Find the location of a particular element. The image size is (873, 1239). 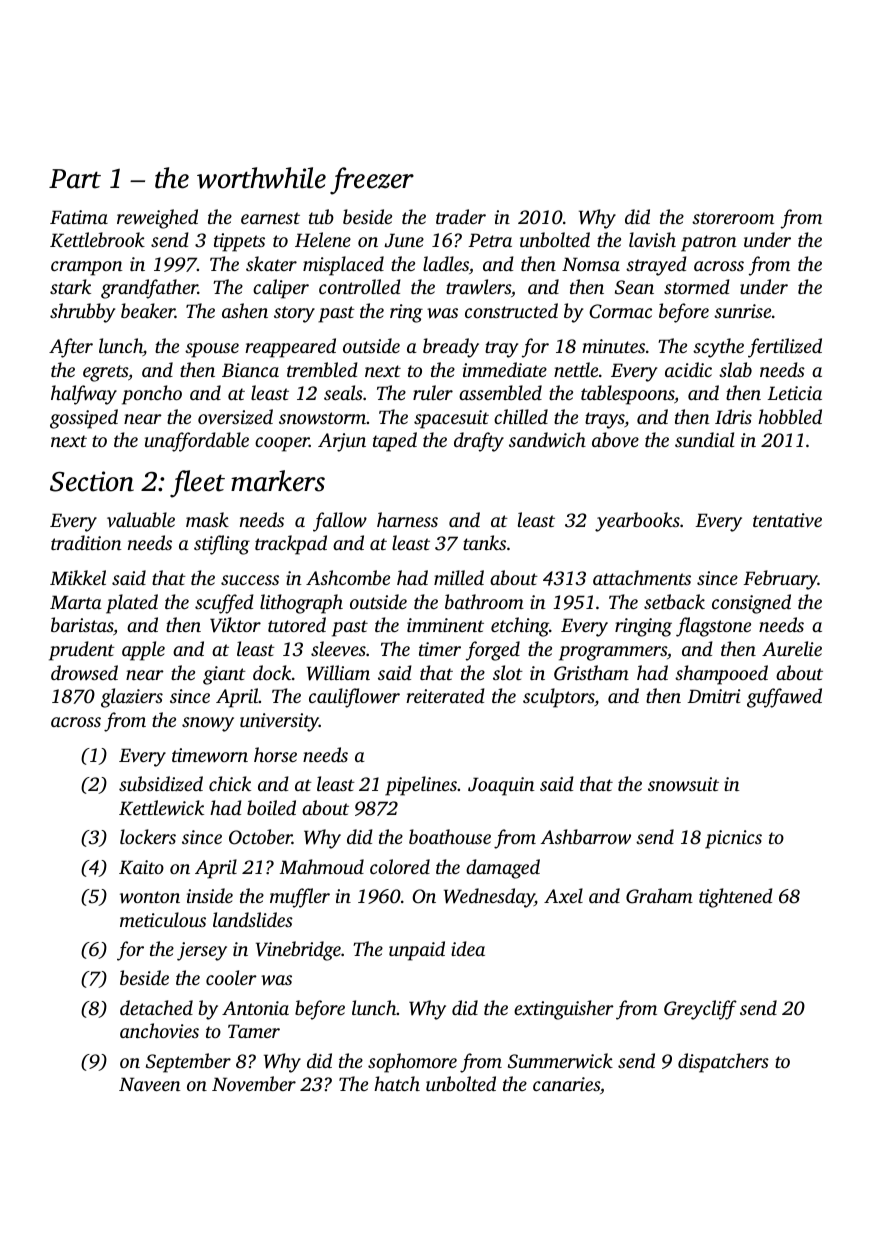

patron is located at coordinates (709, 243).
